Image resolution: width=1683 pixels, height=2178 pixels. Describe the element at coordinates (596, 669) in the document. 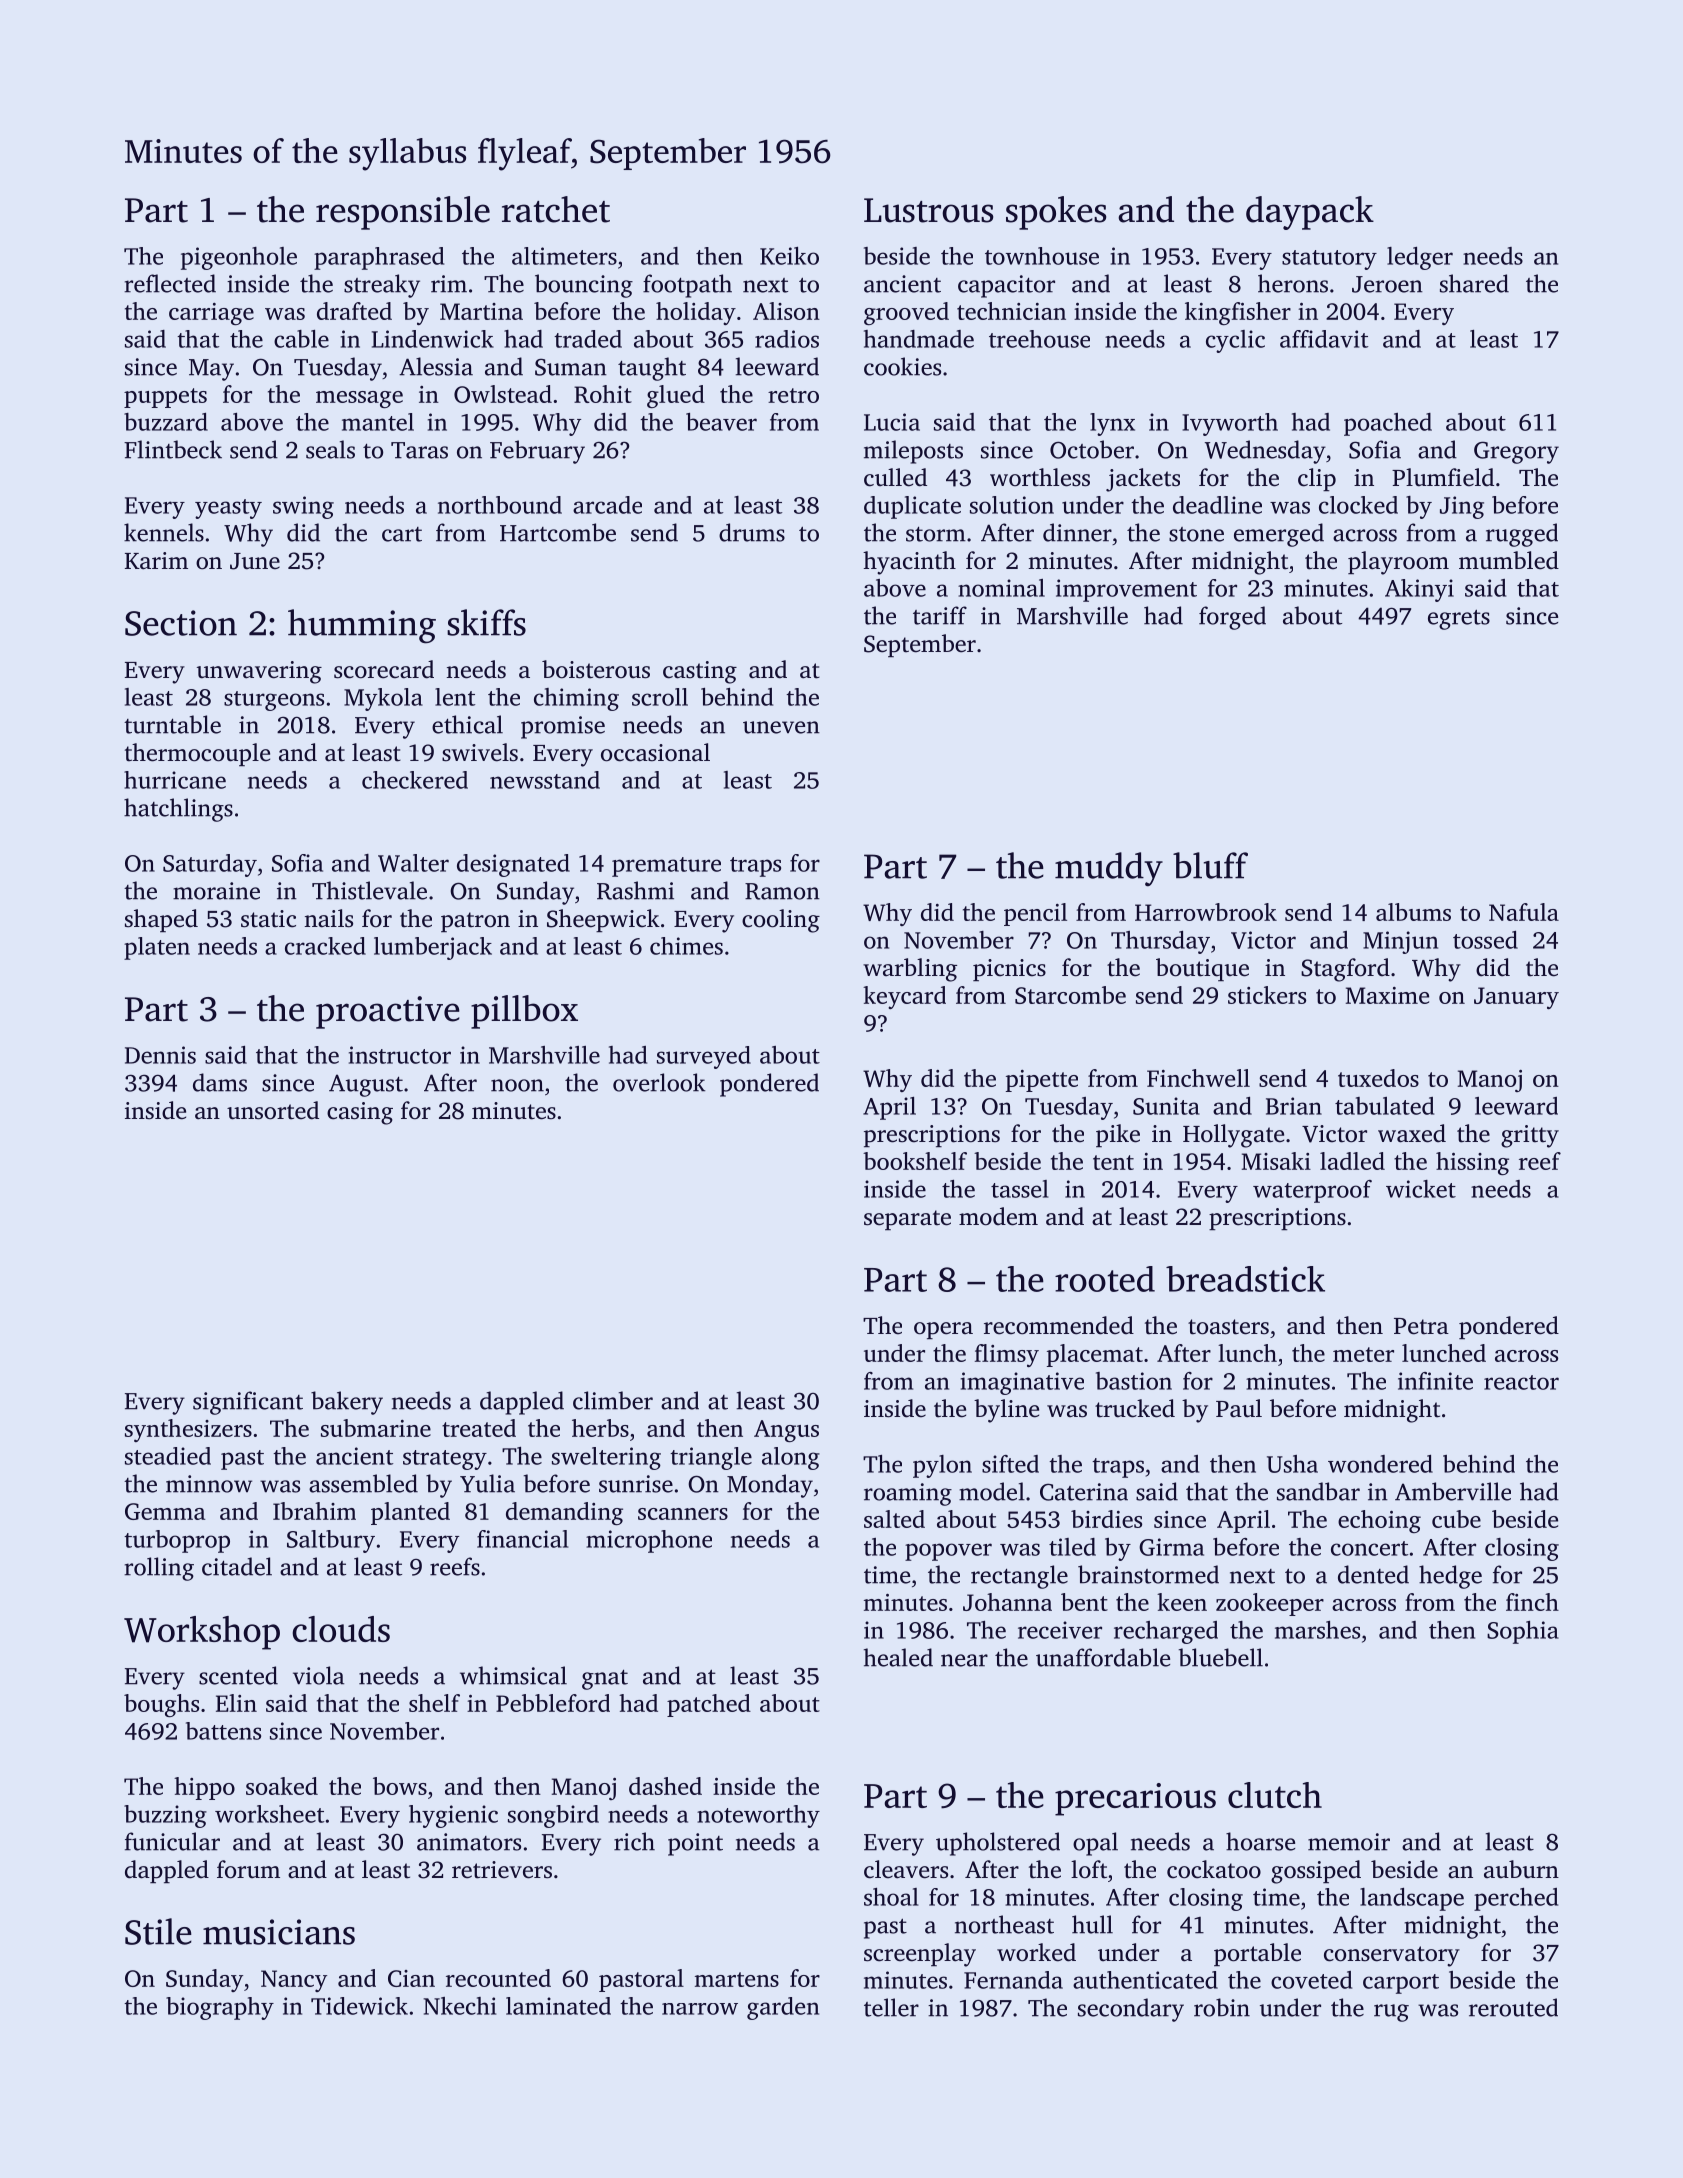

I see `boisterous` at that location.
